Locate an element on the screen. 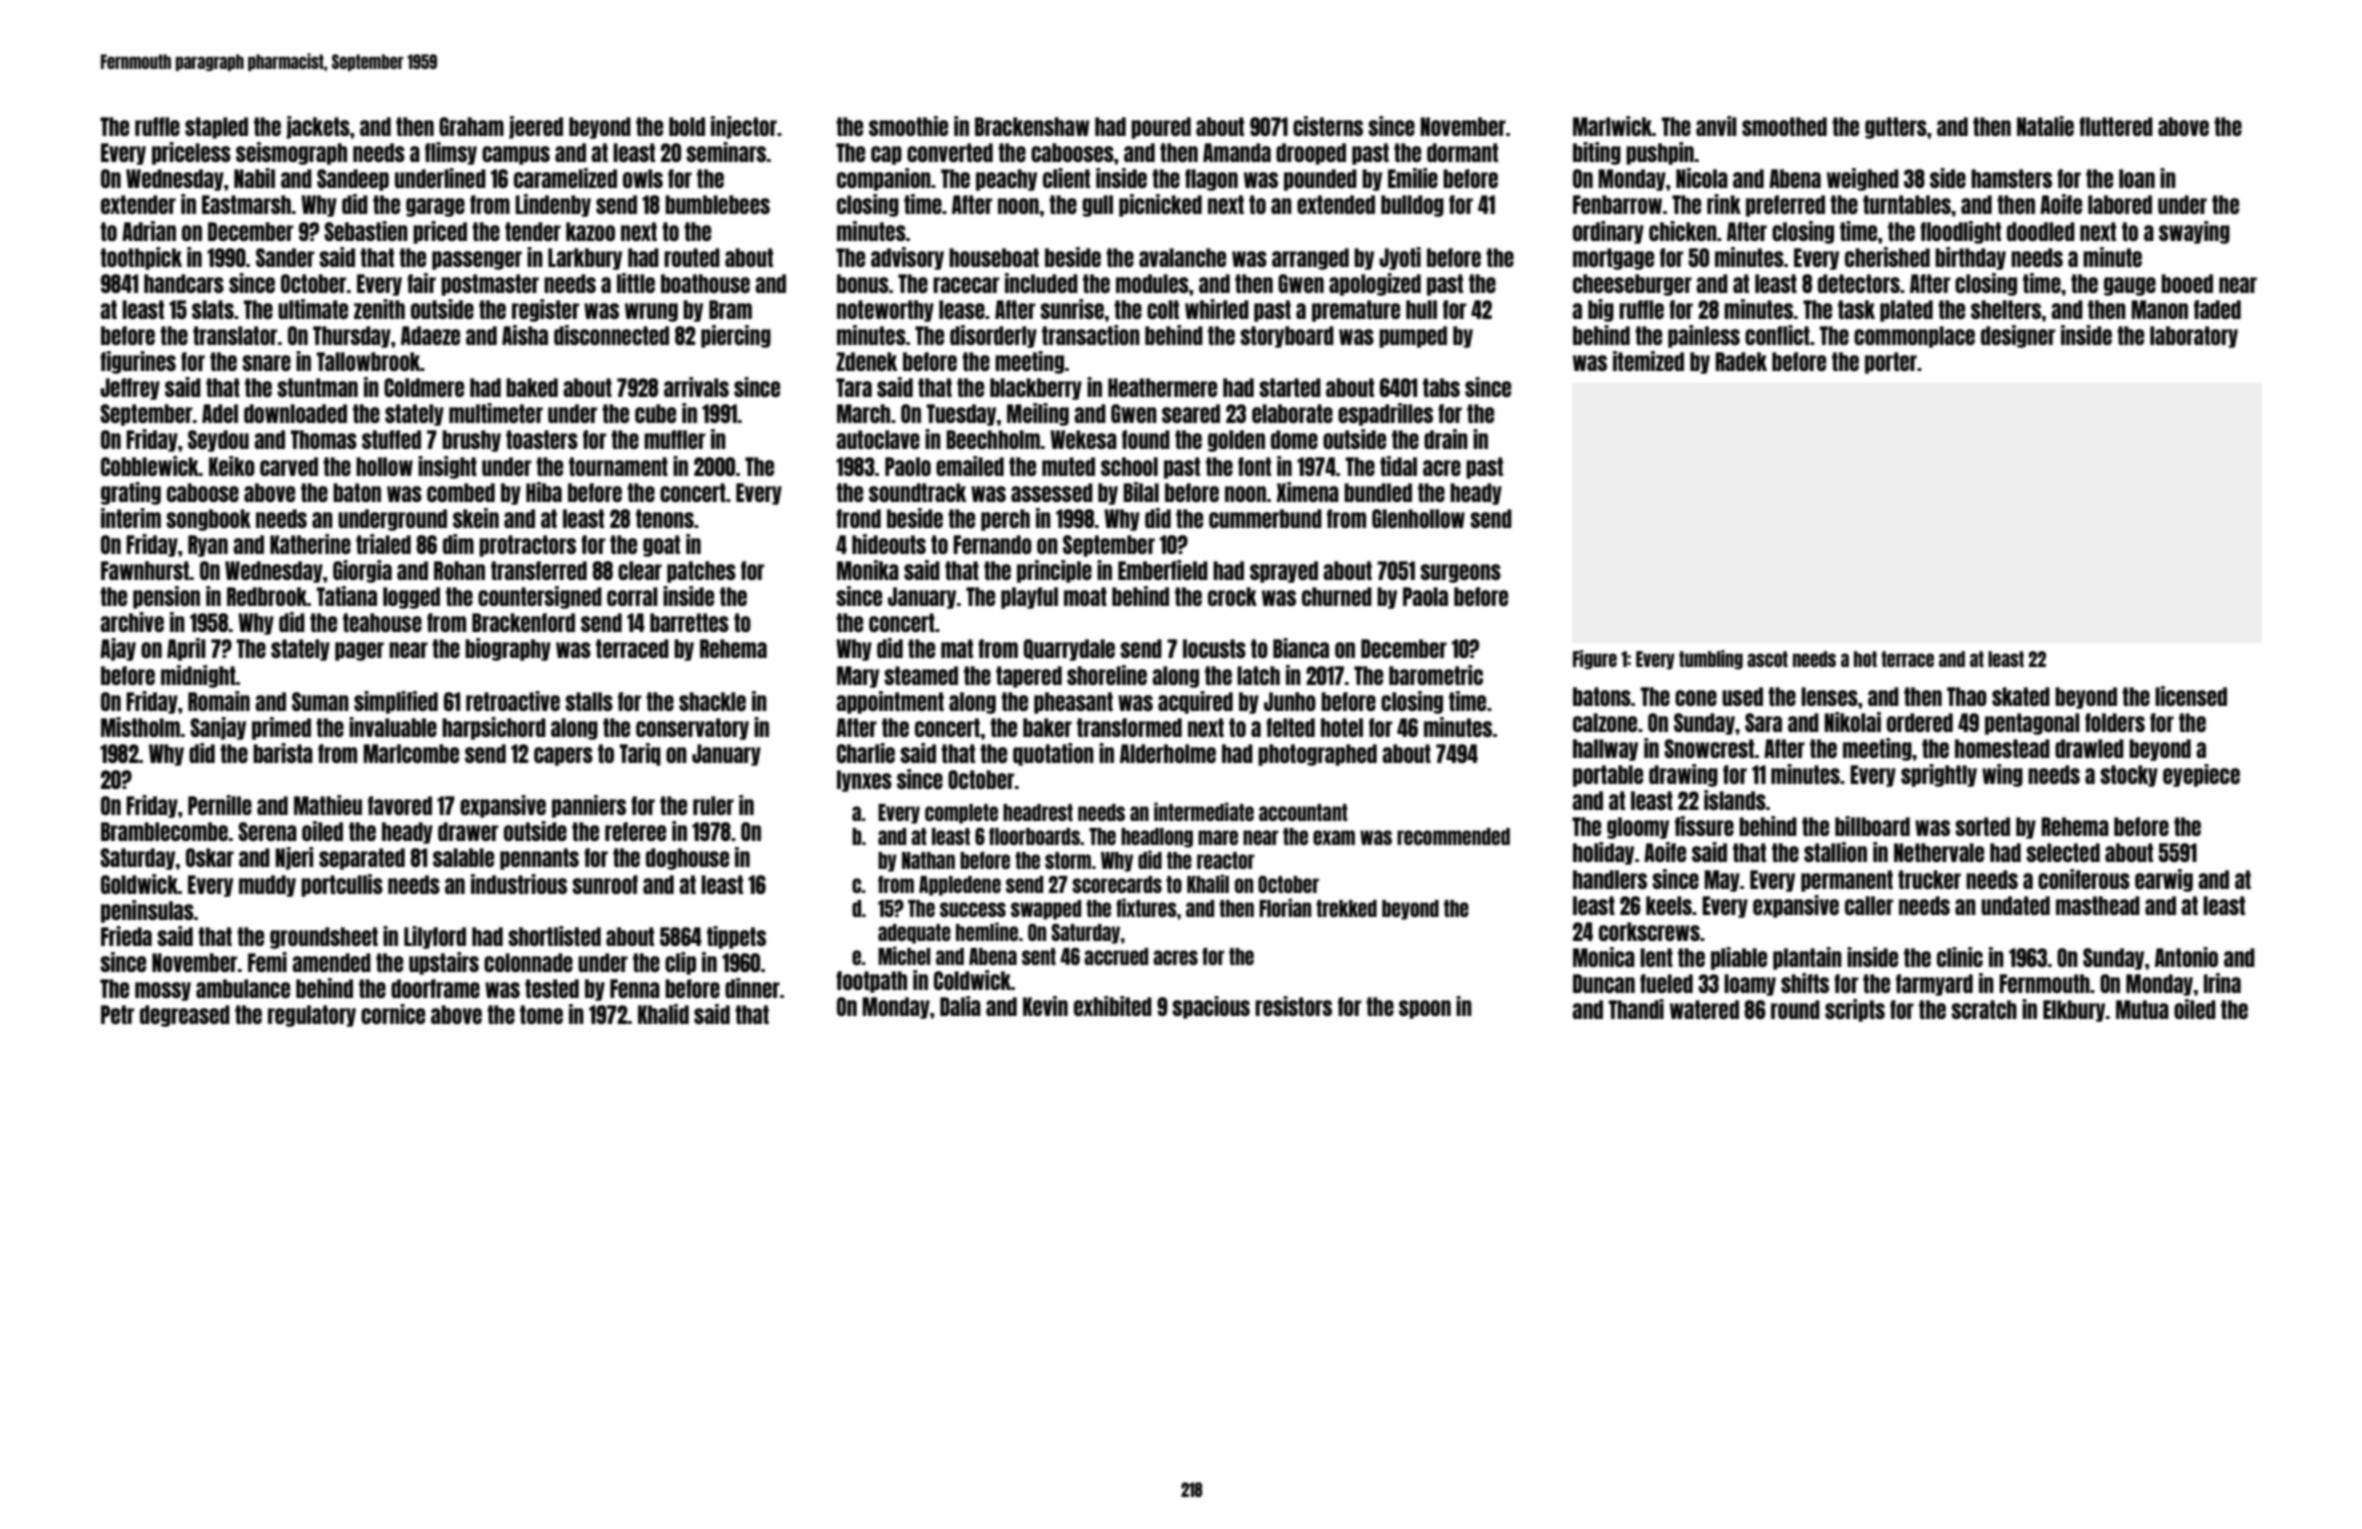 The height and width of the screenshot is (1529, 2362). success is located at coordinates (973, 909).
